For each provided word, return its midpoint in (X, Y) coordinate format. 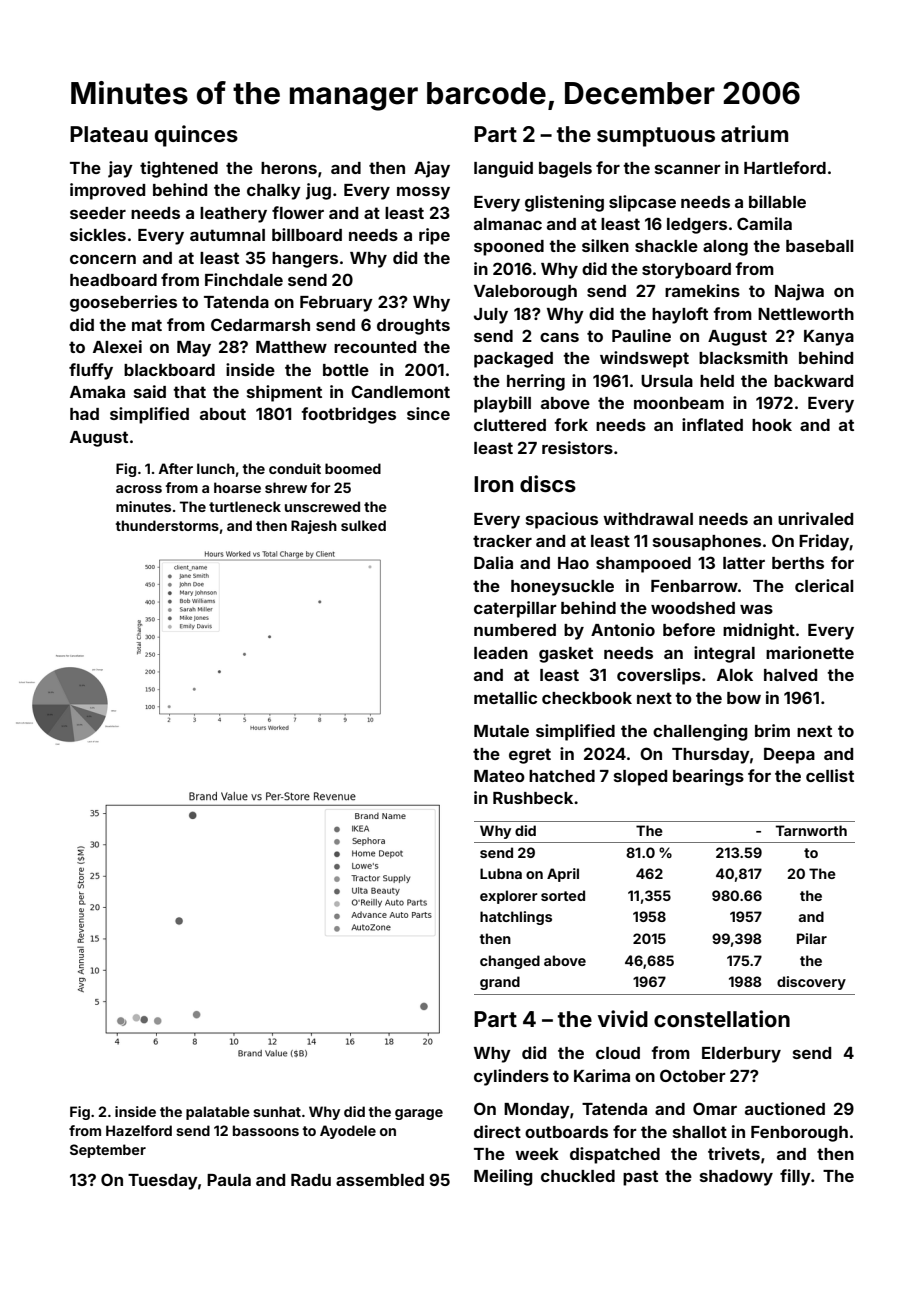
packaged (513, 360)
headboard (113, 280)
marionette (810, 652)
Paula (229, 1180)
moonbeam (679, 403)
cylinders (511, 1077)
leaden (501, 653)
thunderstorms (167, 525)
